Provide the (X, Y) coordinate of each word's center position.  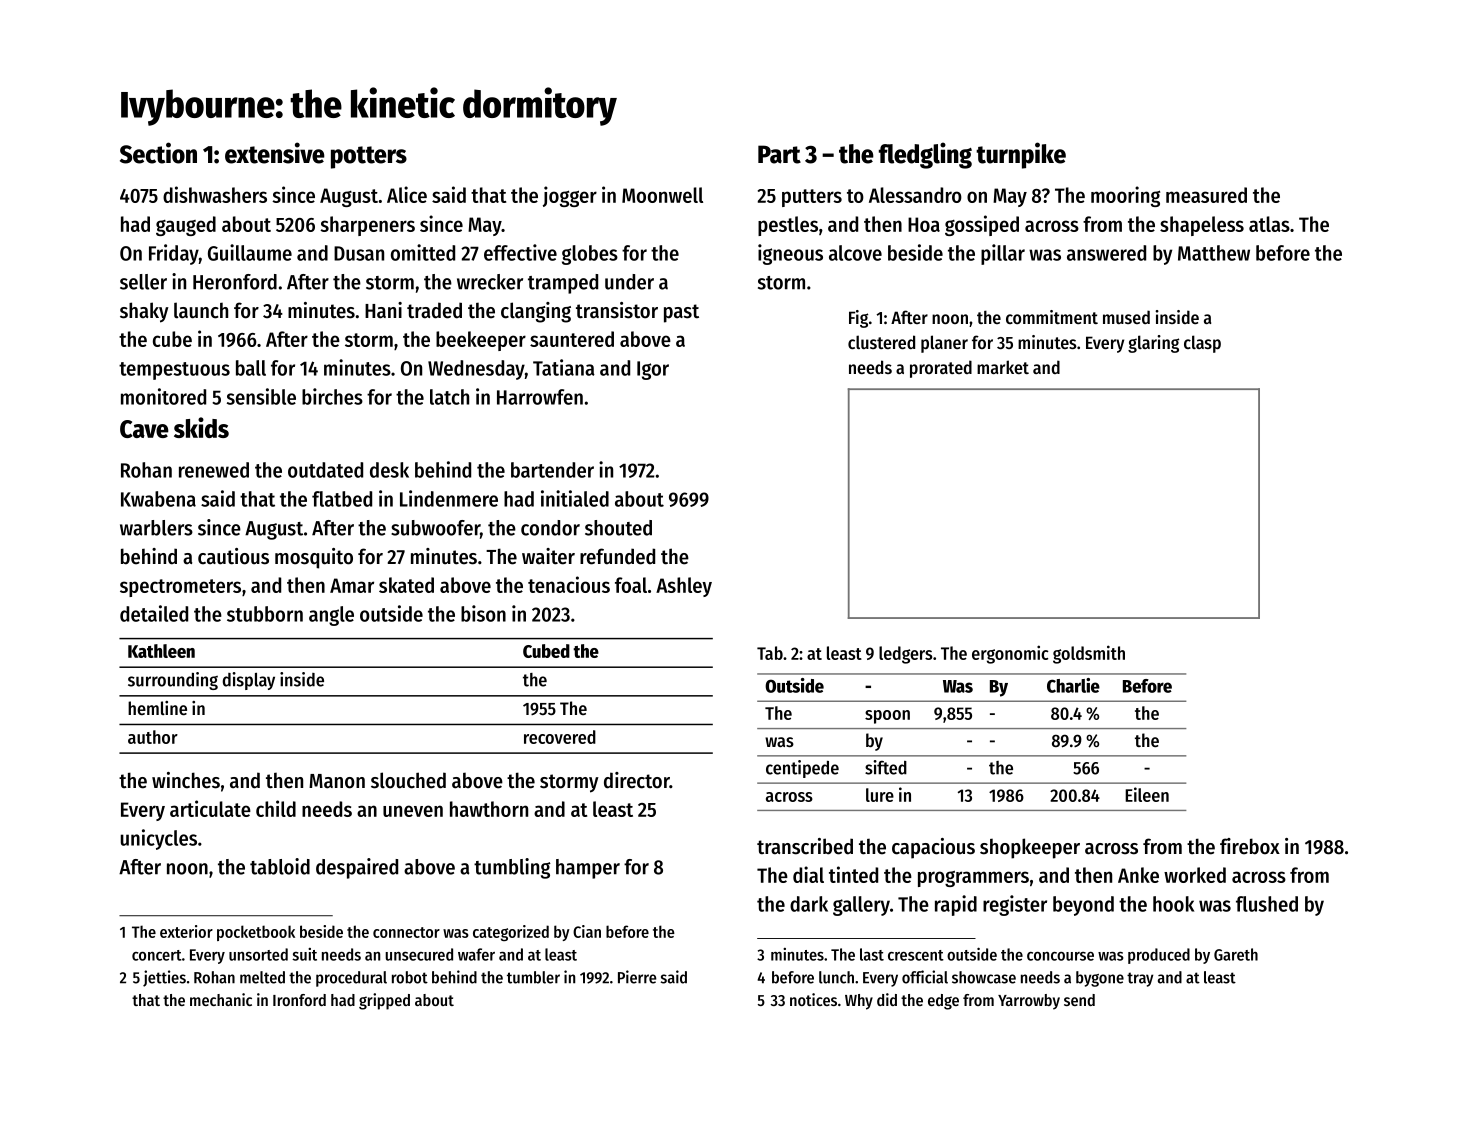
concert (157, 955)
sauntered (572, 339)
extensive (275, 153)
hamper (588, 869)
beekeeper (481, 341)
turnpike (1021, 155)
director (637, 780)
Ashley (684, 587)
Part (779, 154)
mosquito (314, 558)
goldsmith (1089, 654)
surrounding (173, 681)
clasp (1202, 344)
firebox (1250, 846)
